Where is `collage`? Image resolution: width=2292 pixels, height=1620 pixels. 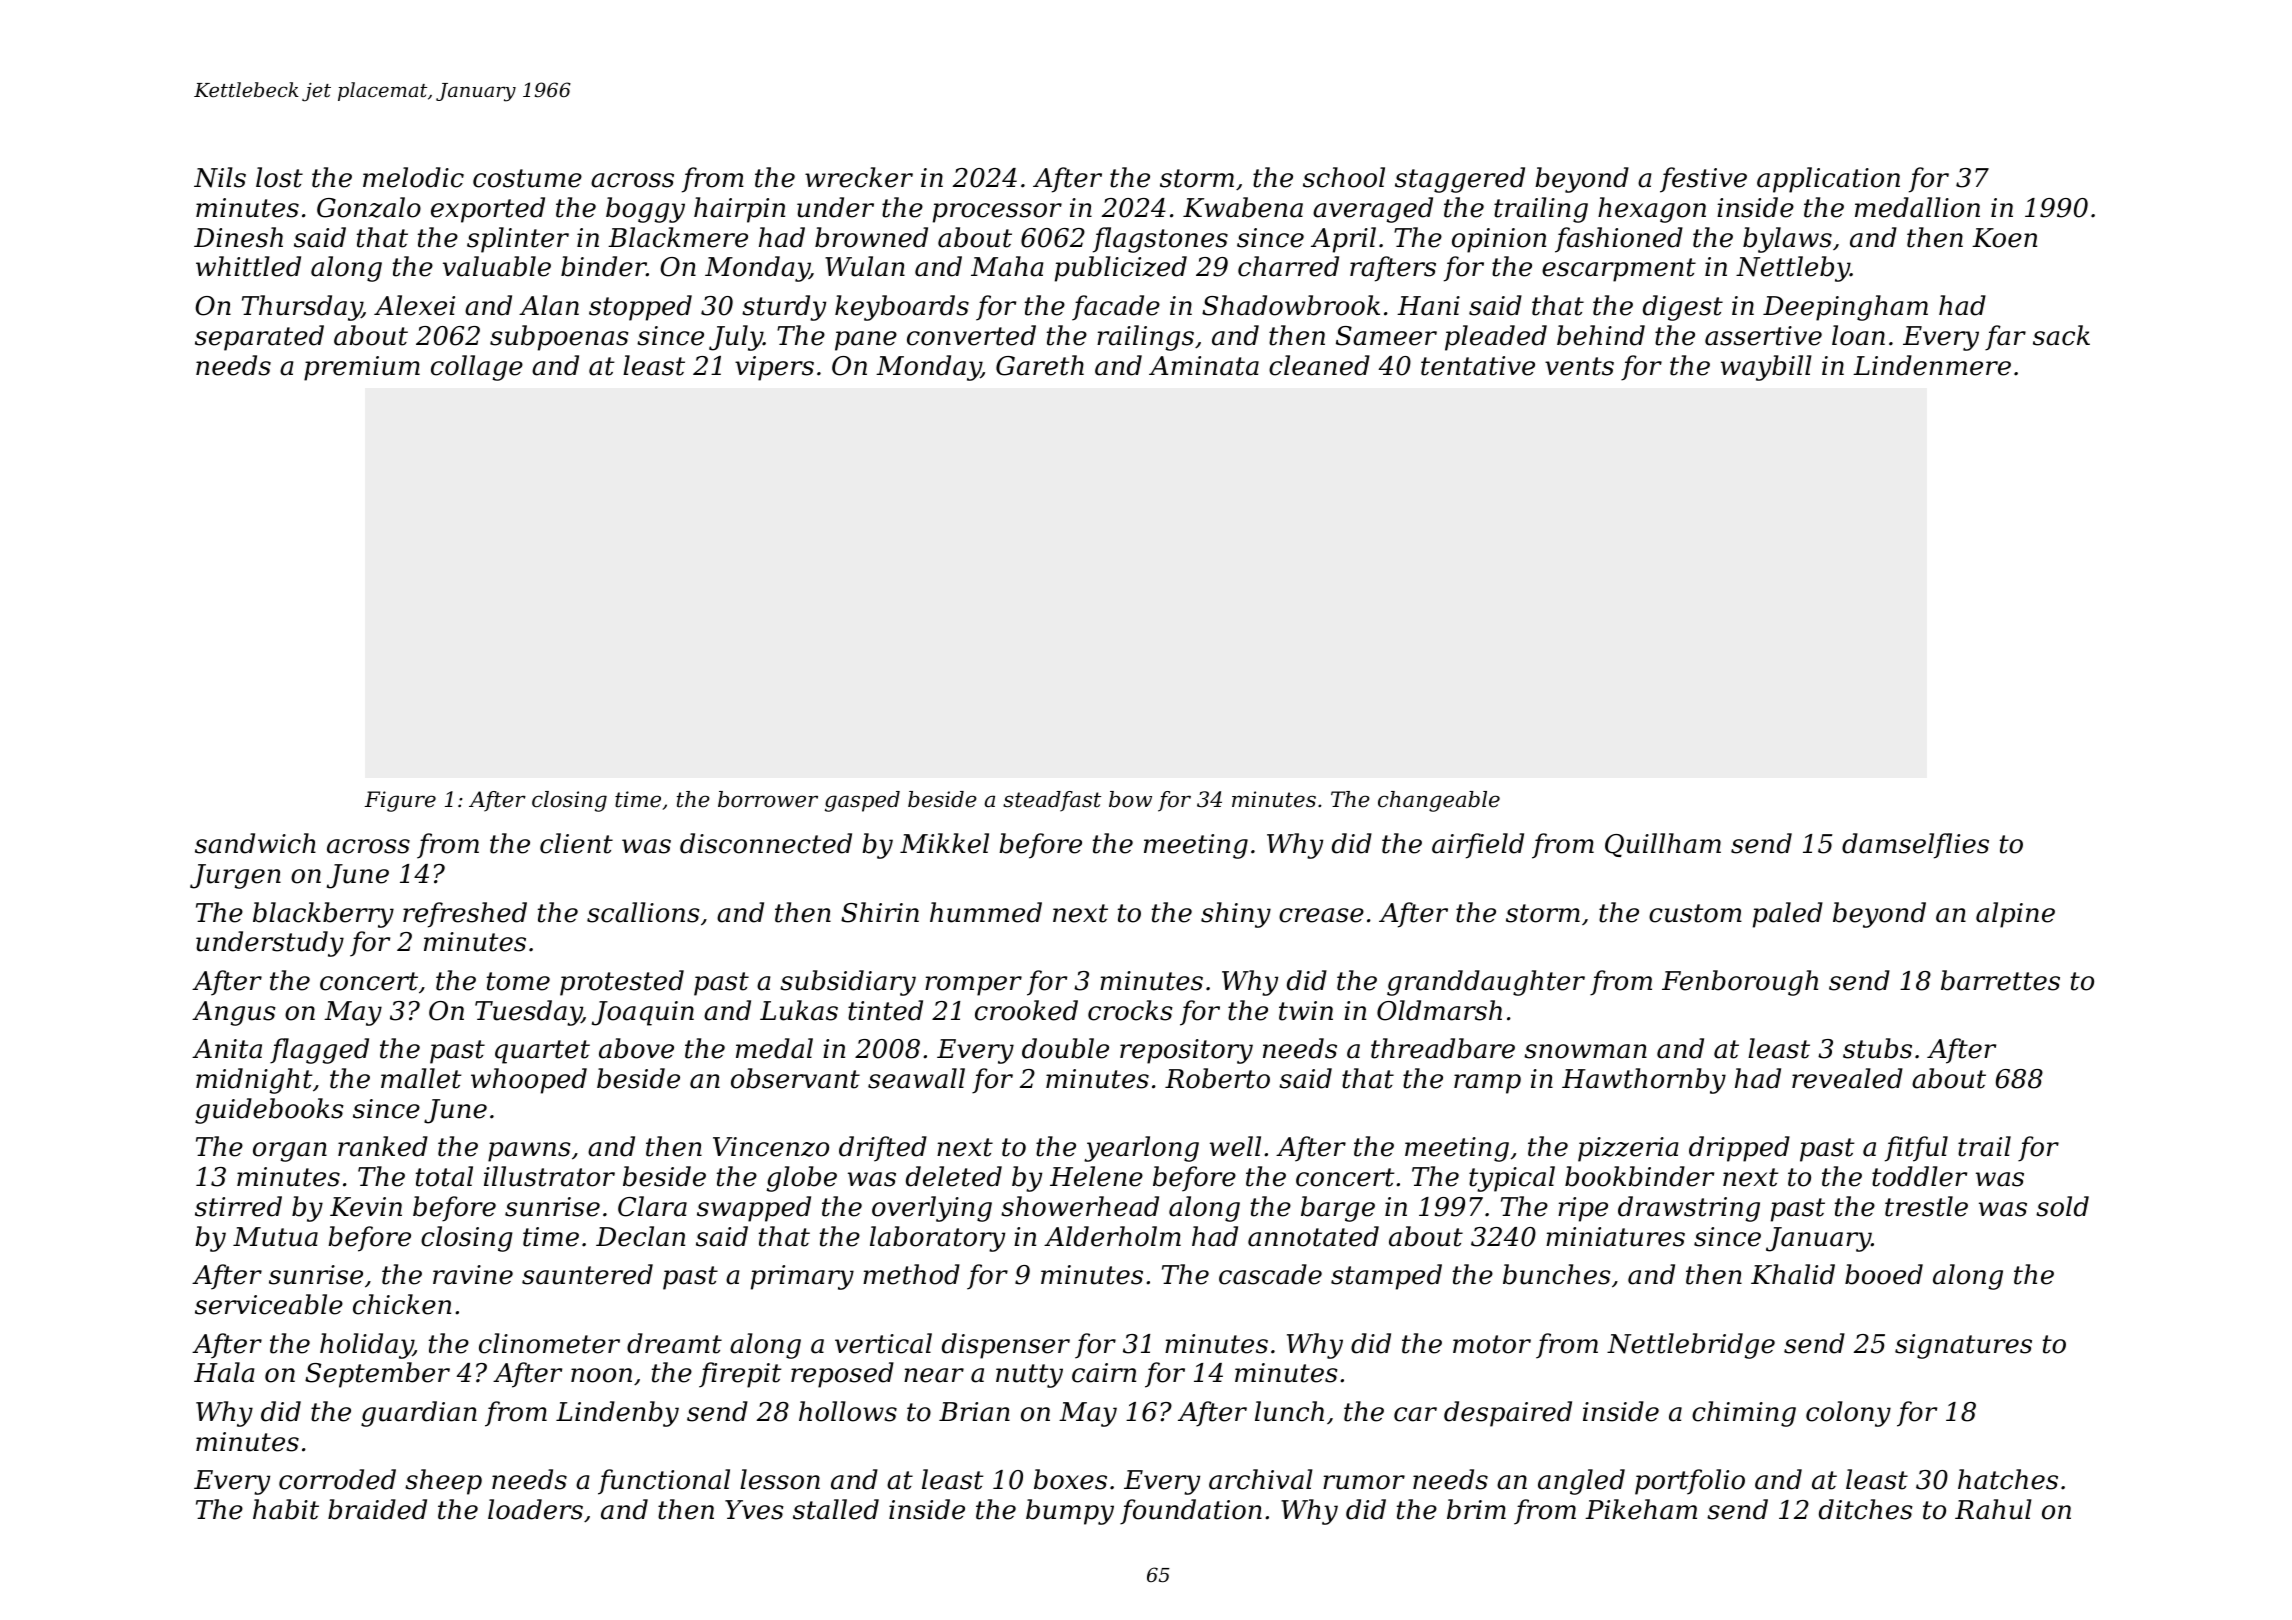 collage is located at coordinates (477, 368).
